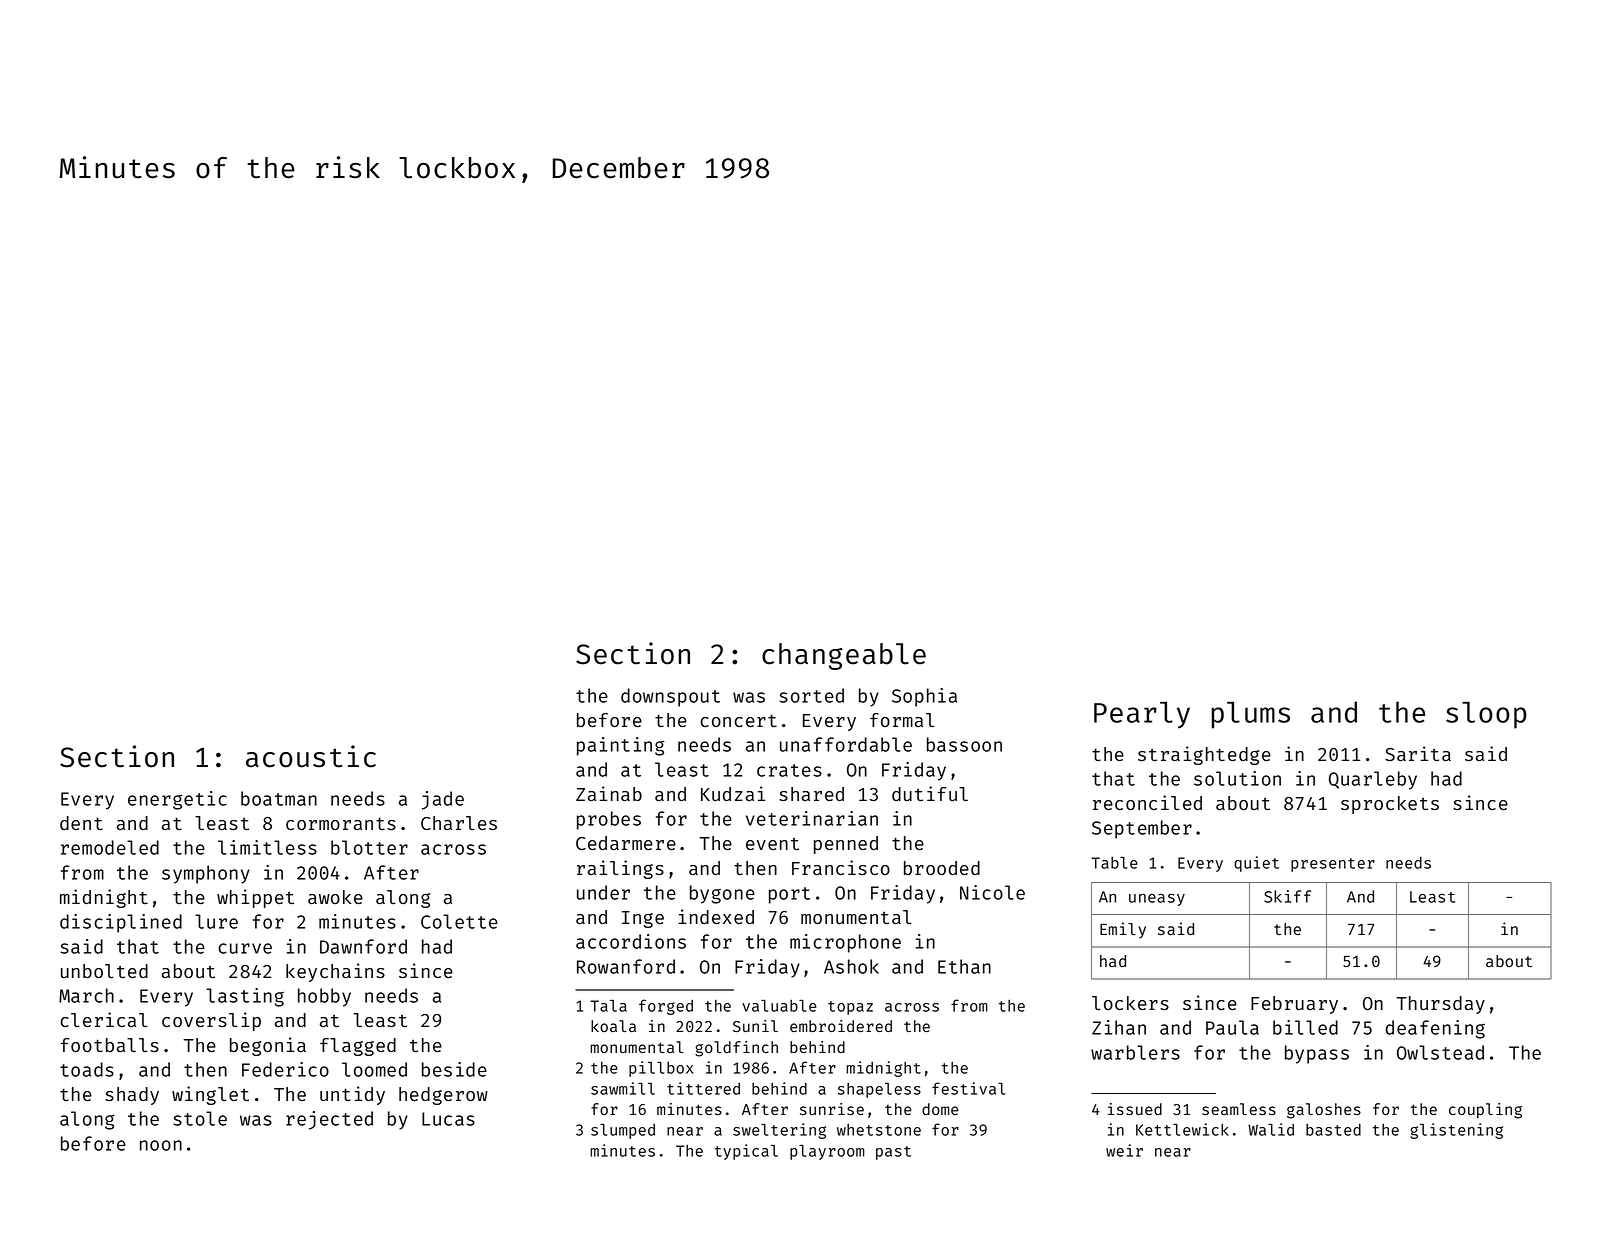 This screenshot has width=1610, height=1244. I want to click on hedgerow, so click(443, 1096).
